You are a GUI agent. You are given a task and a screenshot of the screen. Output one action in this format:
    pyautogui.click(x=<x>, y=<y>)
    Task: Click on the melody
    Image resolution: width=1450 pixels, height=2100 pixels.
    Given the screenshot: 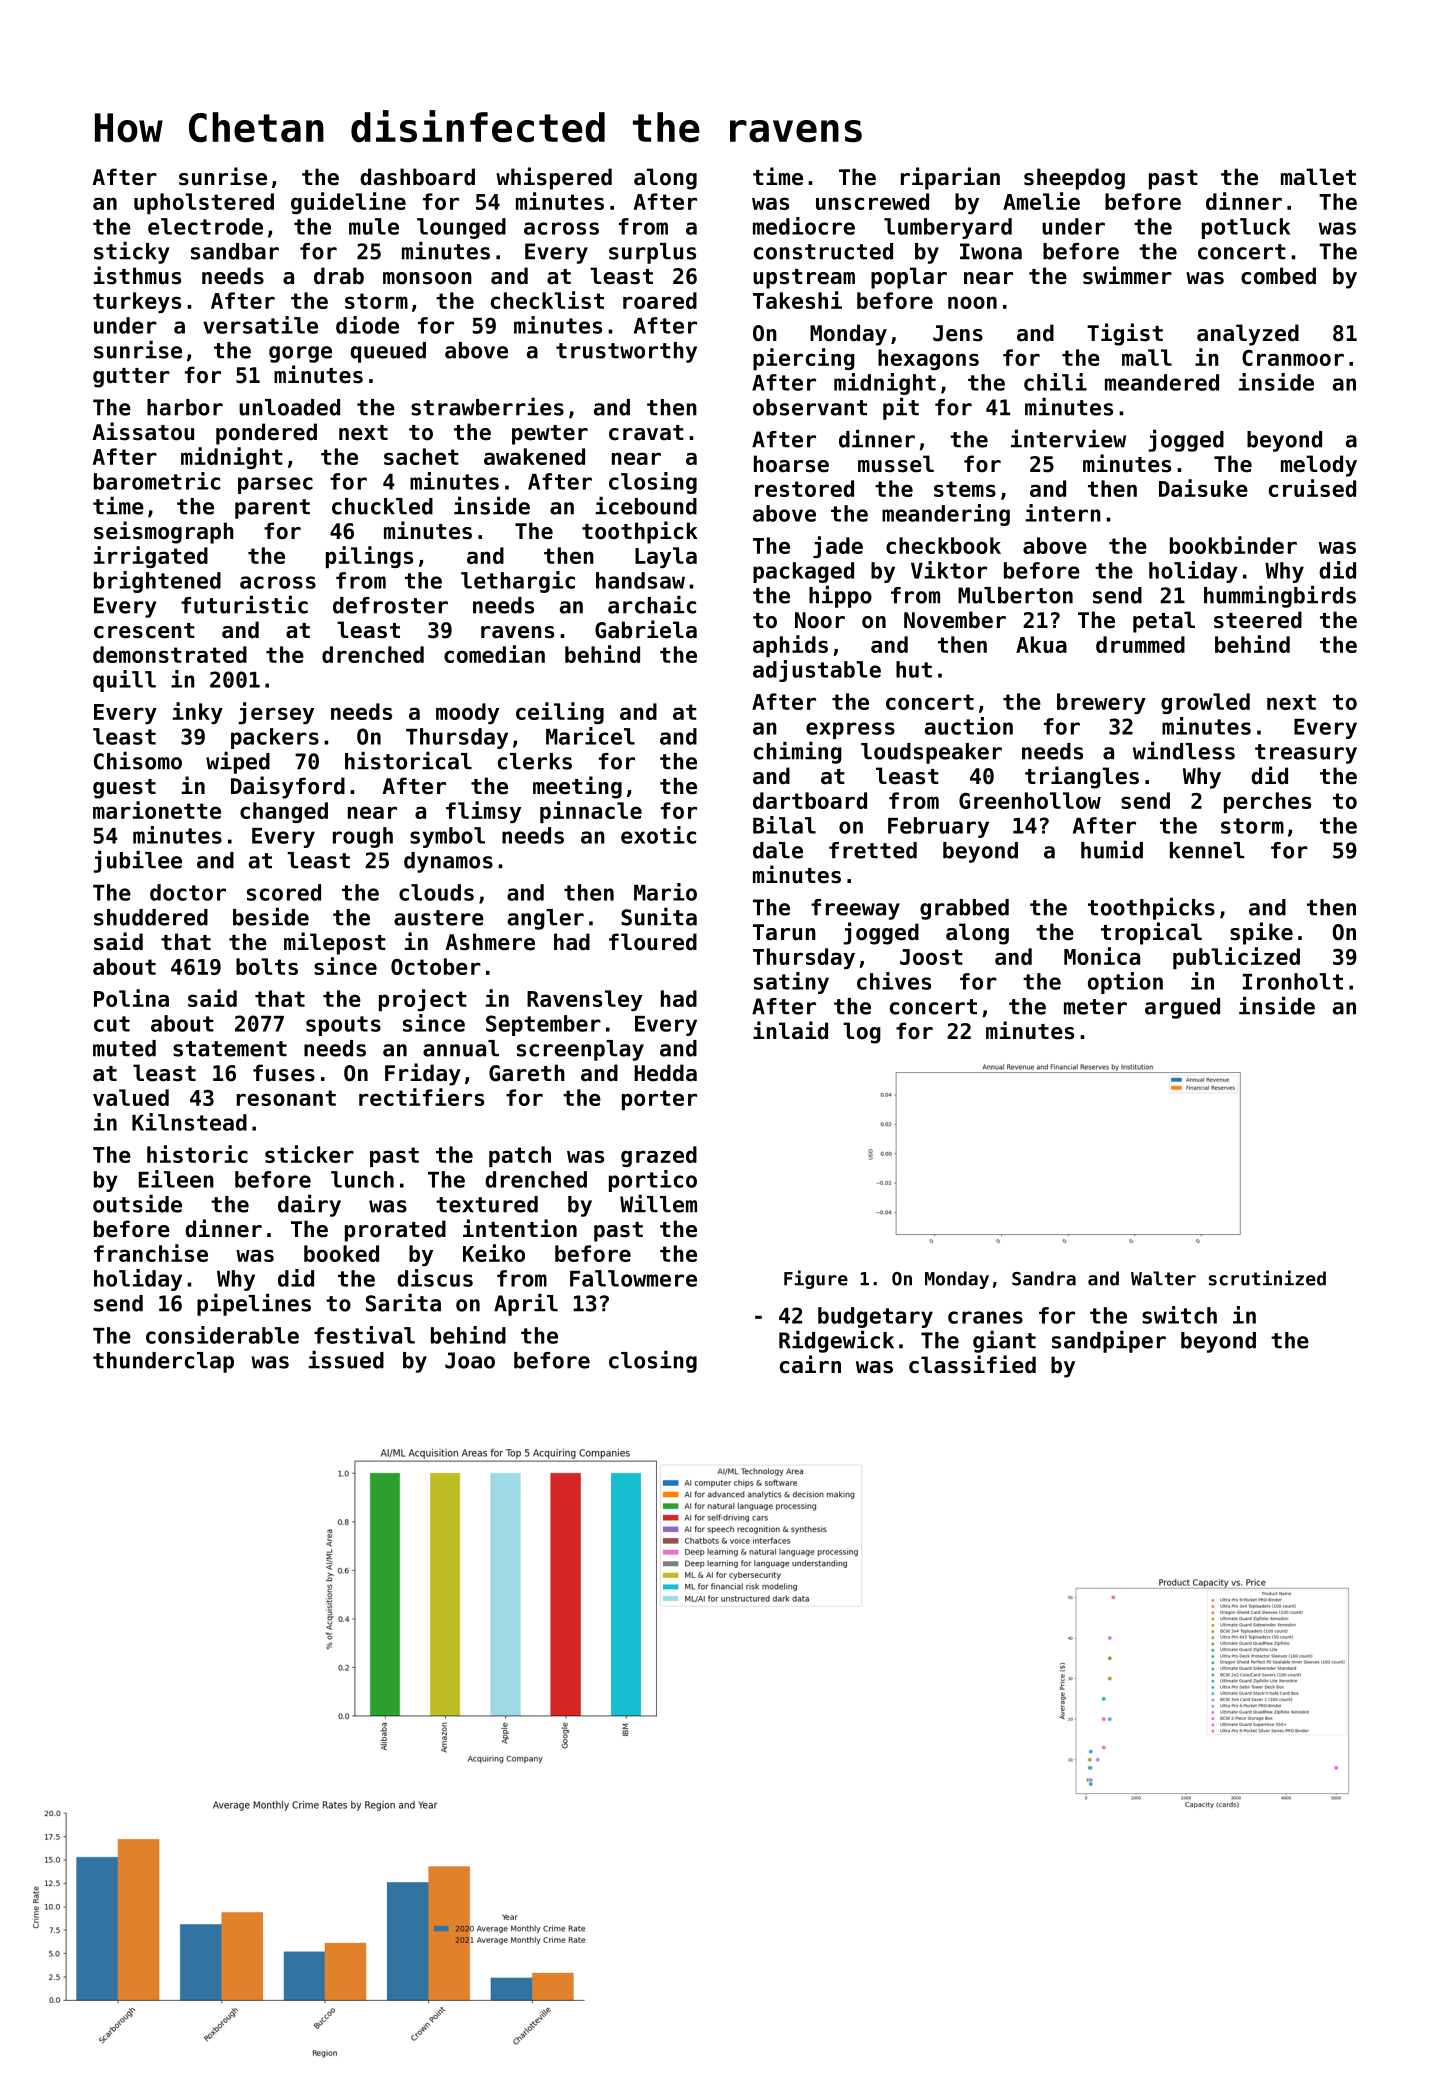 What is the action you would take?
    pyautogui.click(x=1319, y=466)
